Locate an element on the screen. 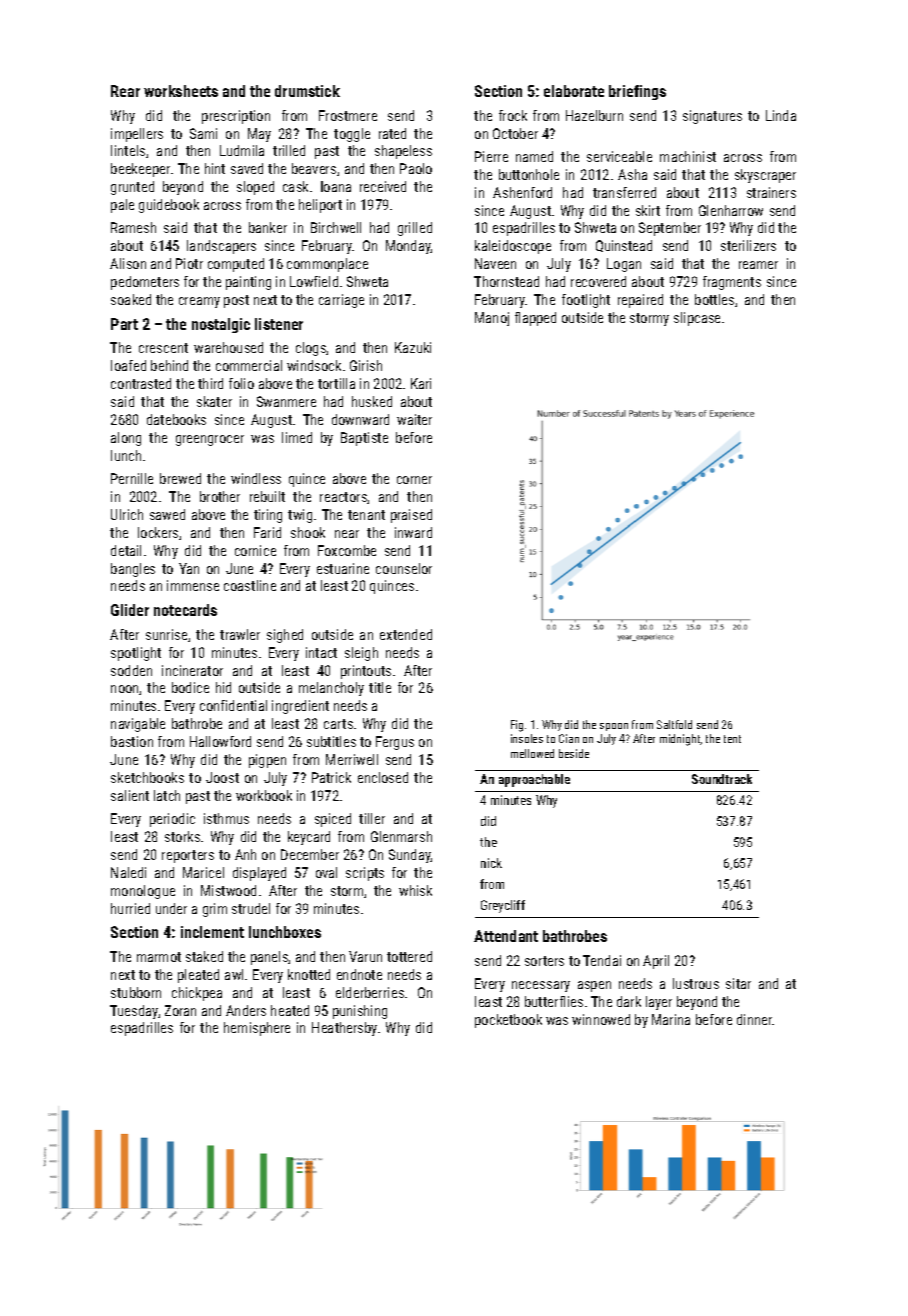  buttonhole is located at coordinates (529, 174).
